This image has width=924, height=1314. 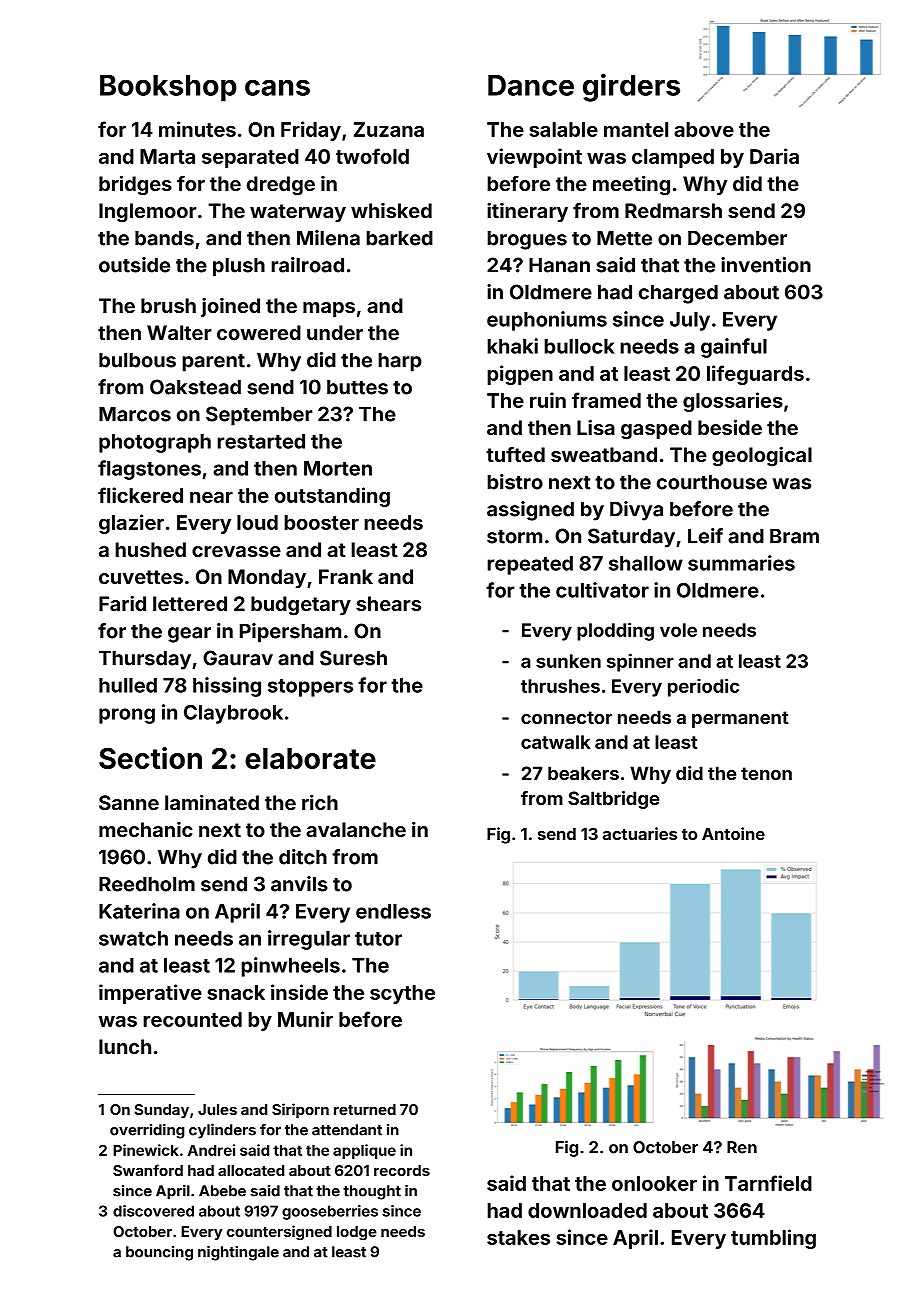 I want to click on countersigned, so click(x=279, y=1232).
